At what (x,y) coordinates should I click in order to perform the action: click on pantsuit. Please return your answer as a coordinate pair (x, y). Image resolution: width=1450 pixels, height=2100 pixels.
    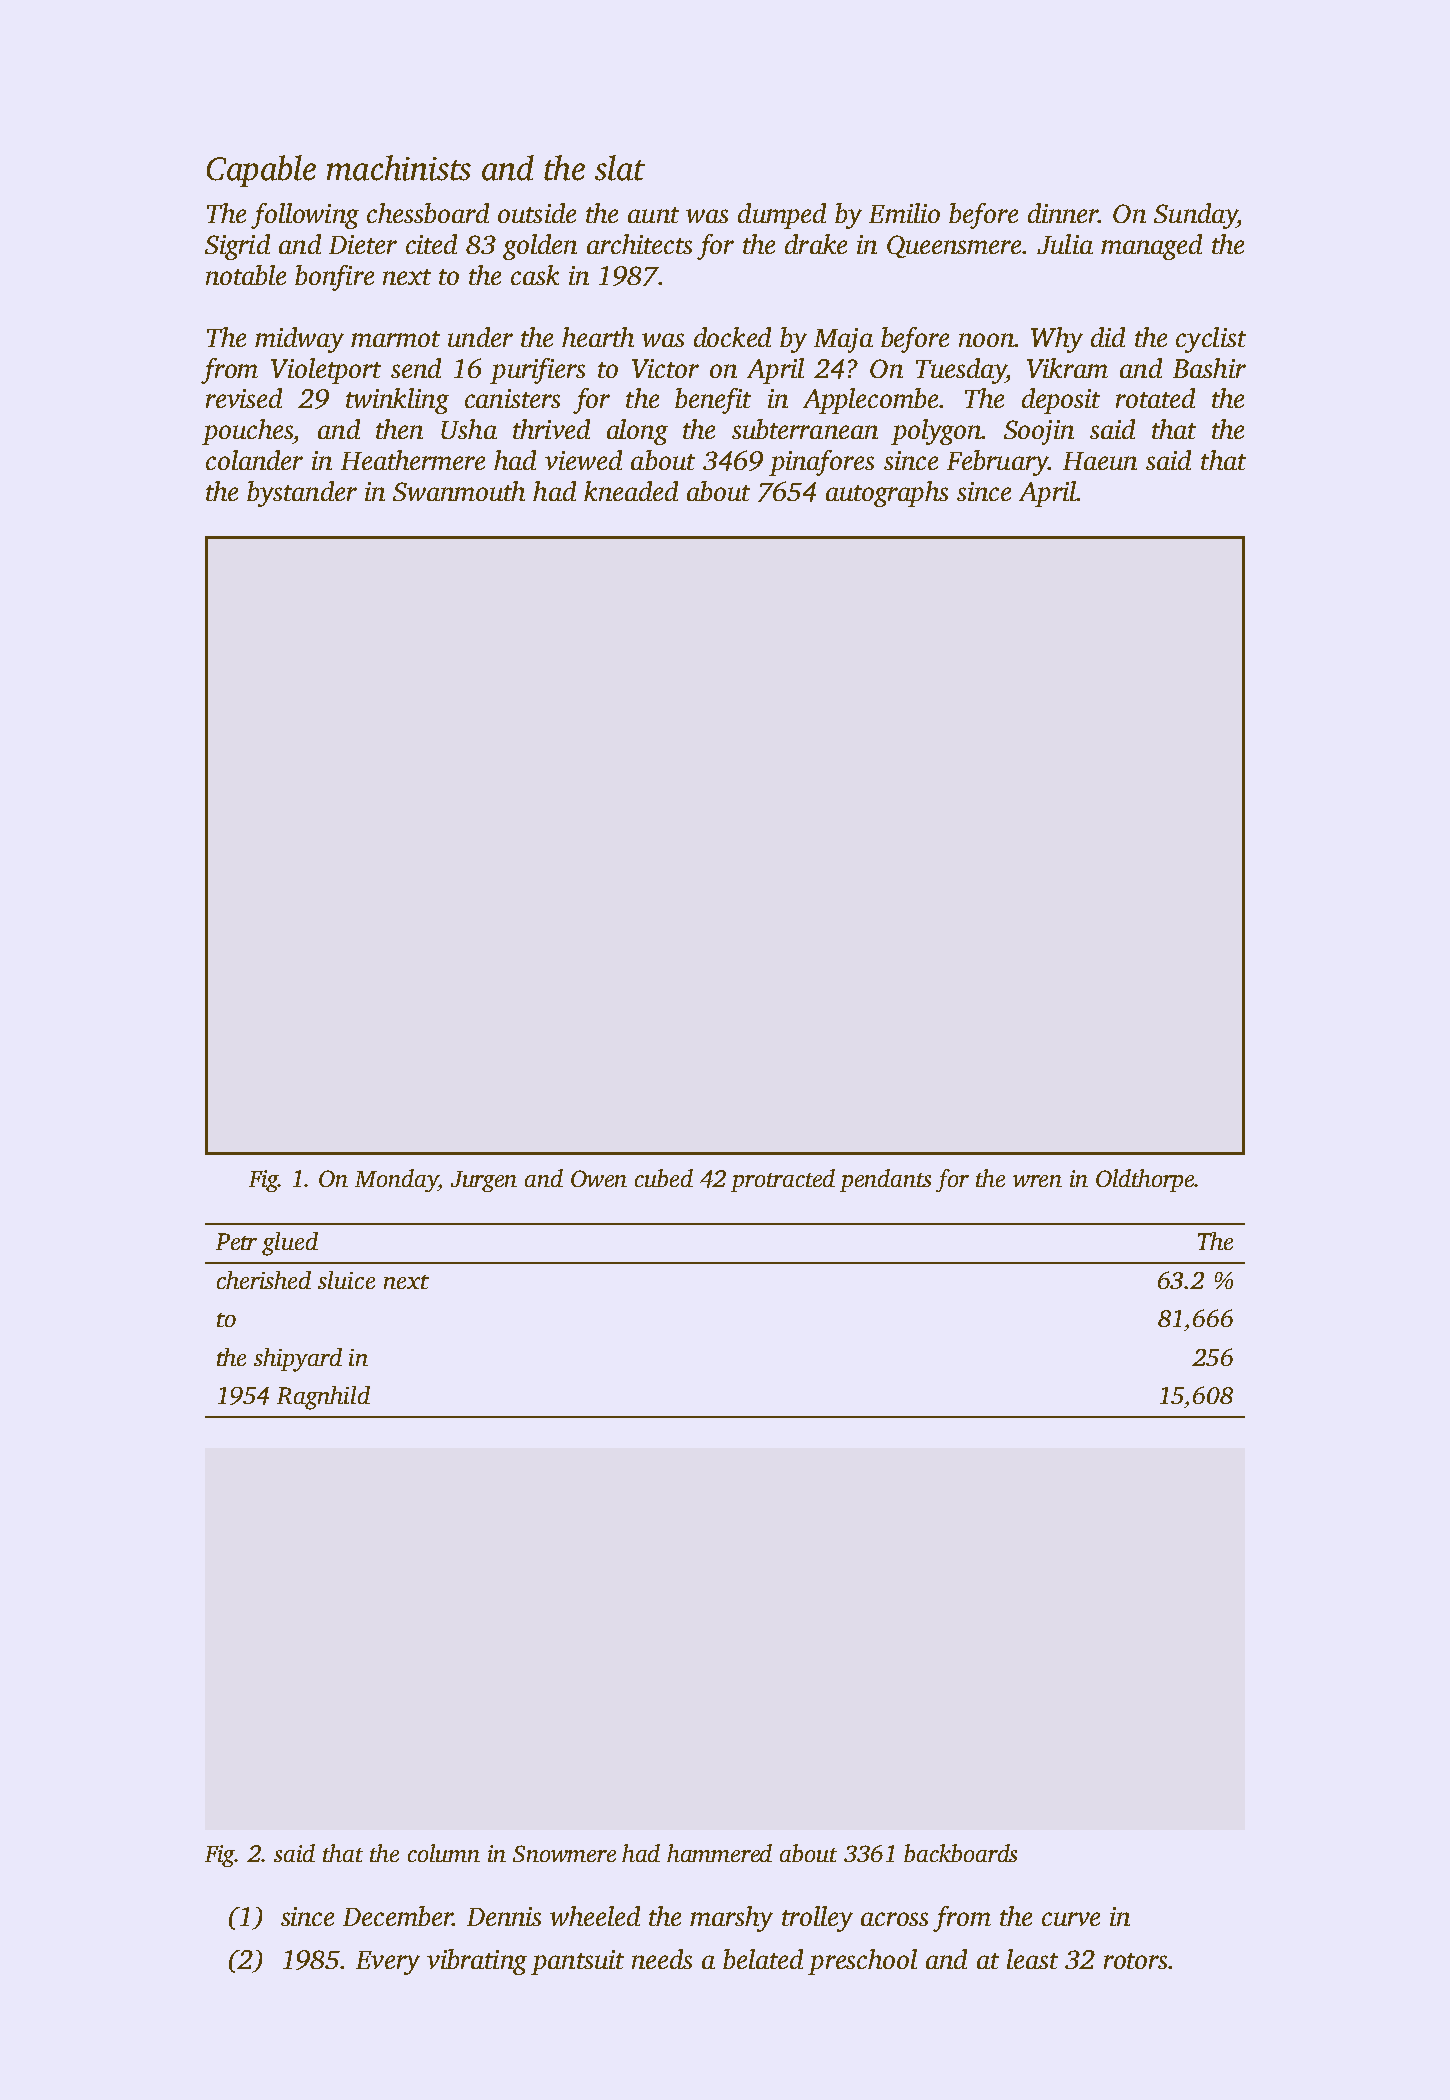
    Looking at the image, I should click on (577, 1962).
